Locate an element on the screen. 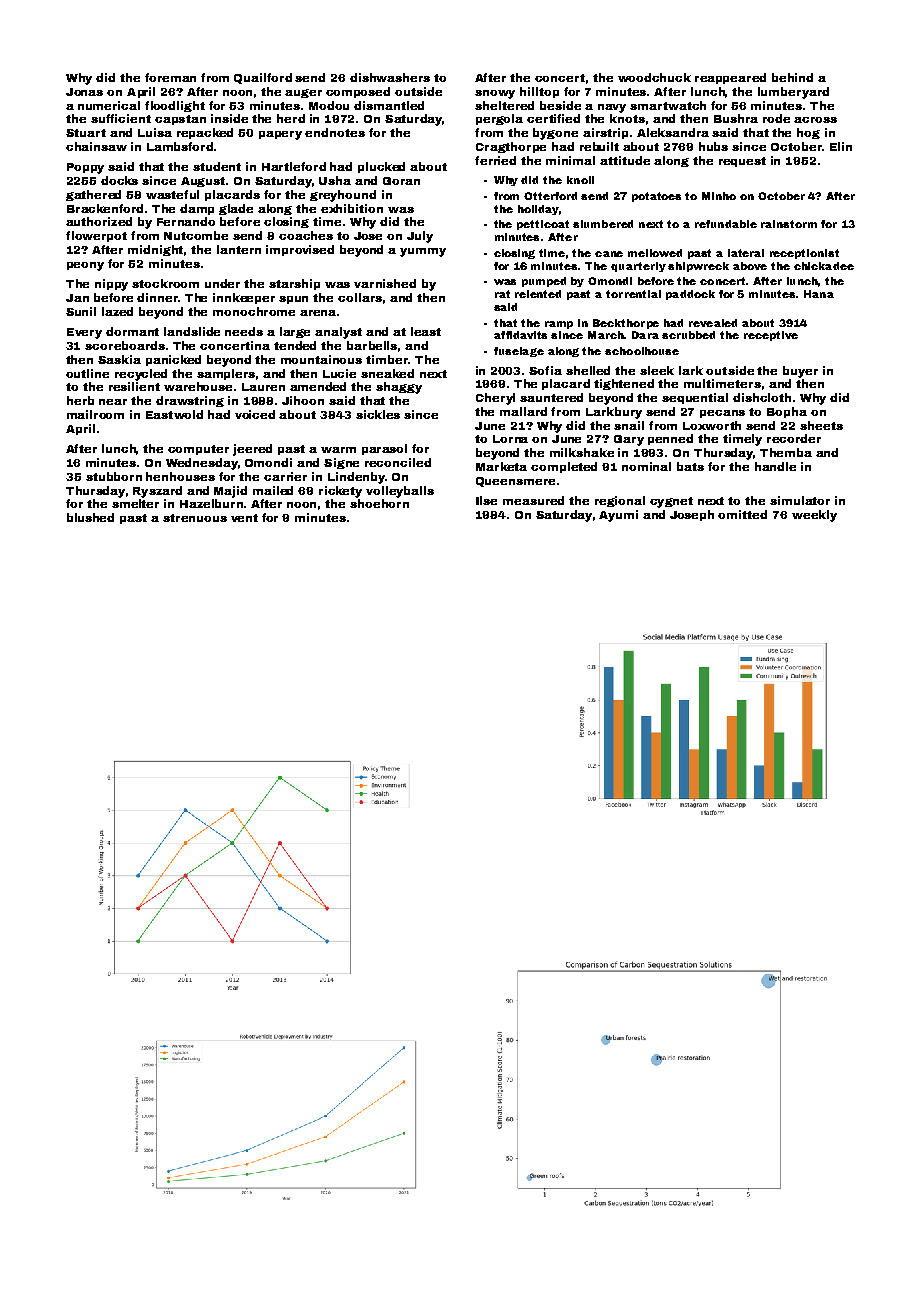 The image size is (924, 1308). papery is located at coordinates (280, 135).
